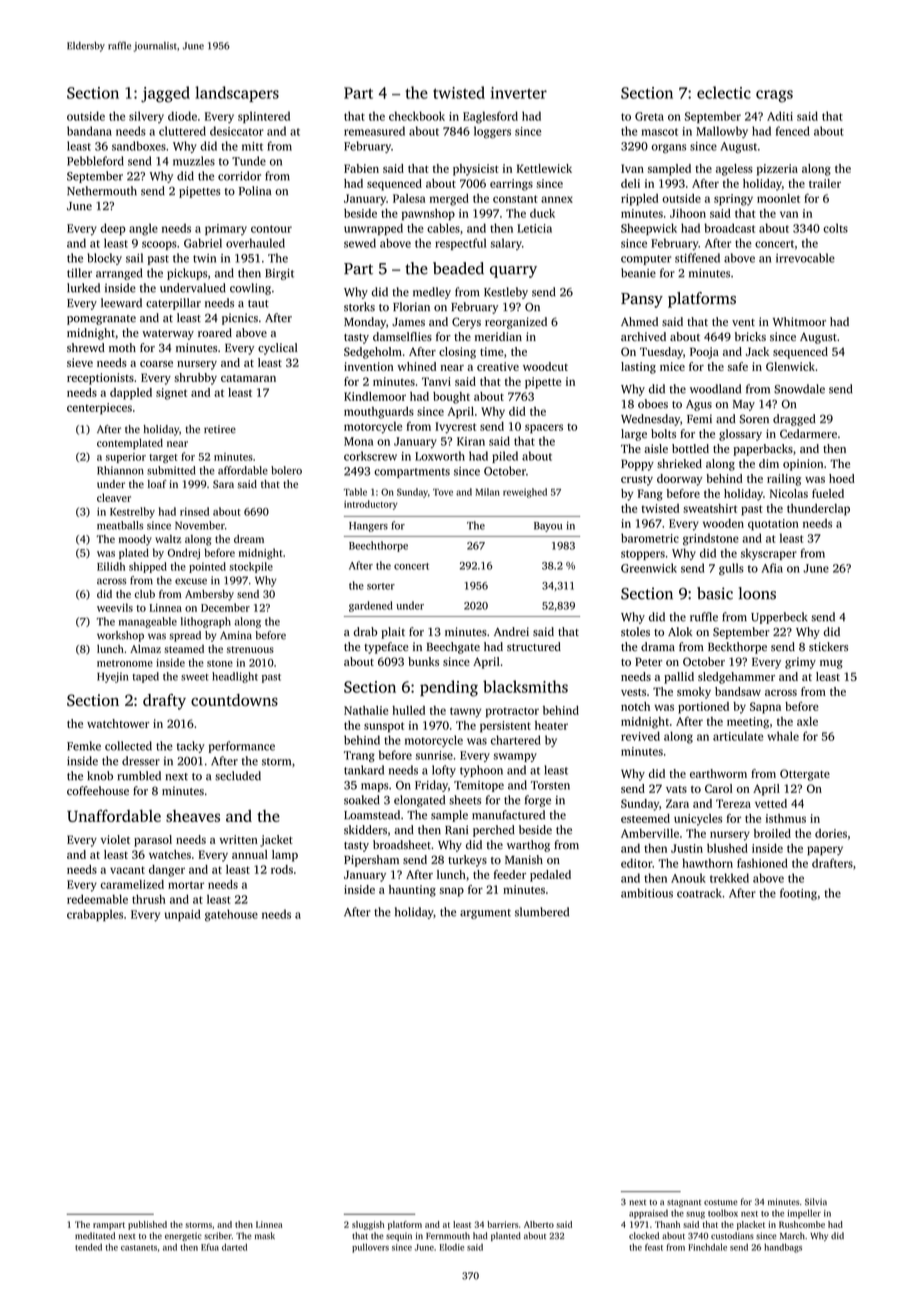 The width and height of the screenshot is (924, 1308). I want to click on haunting, so click(412, 891).
